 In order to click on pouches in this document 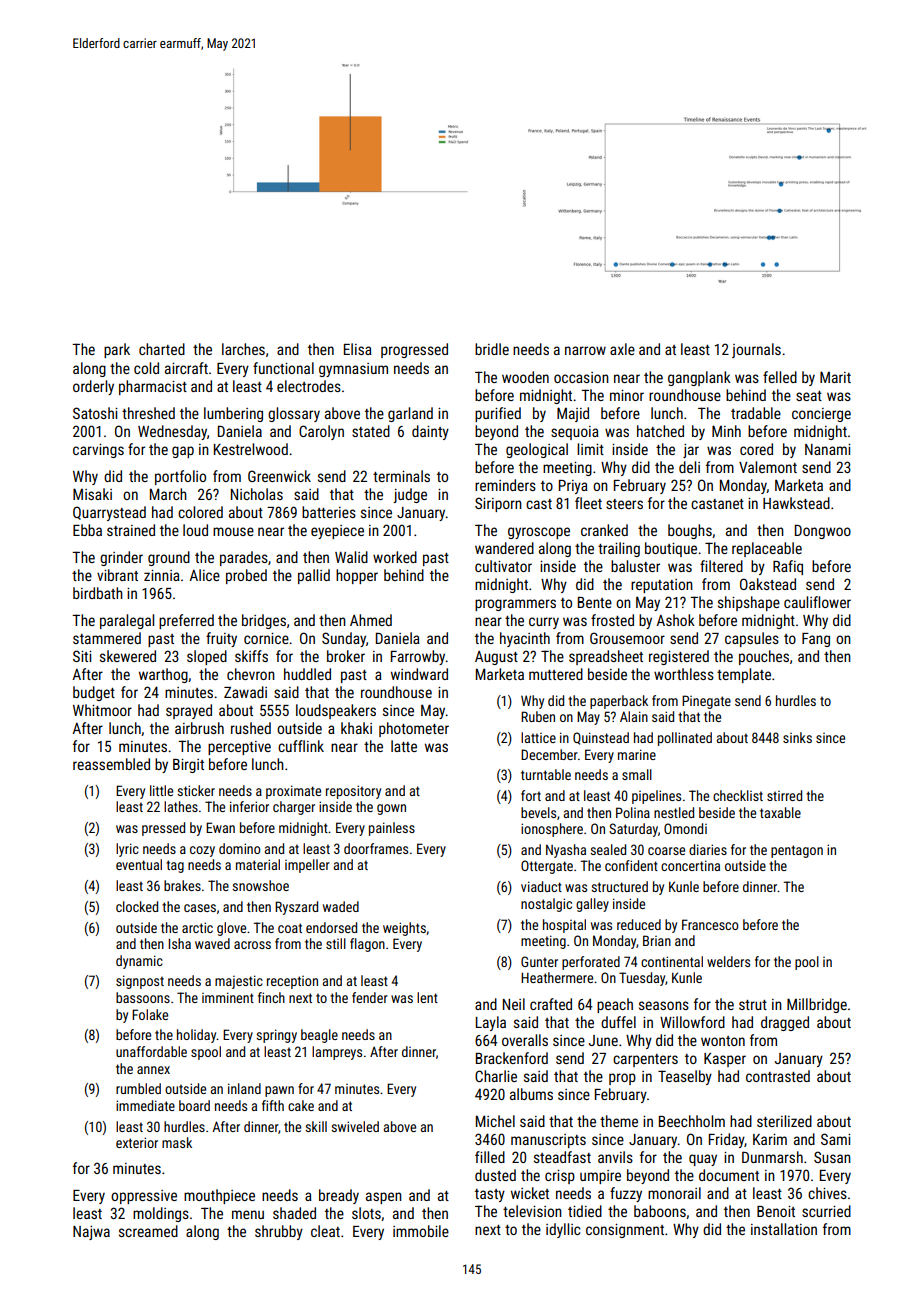, I will do `click(764, 657)`.
